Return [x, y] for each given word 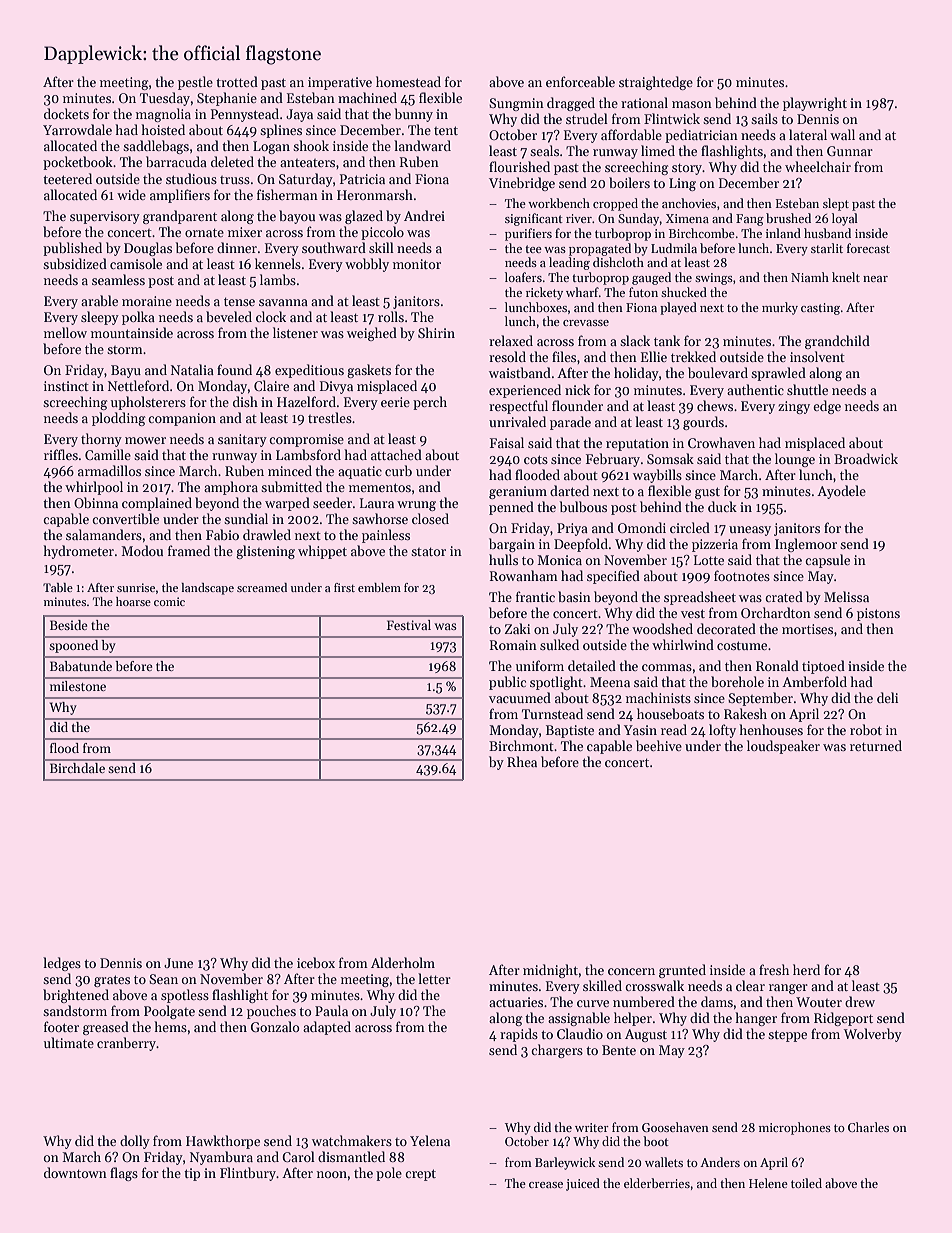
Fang [750, 220]
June [178, 963]
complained [157, 504]
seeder [332, 502]
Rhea [522, 761]
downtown [75, 1172]
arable [99, 300]
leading [569, 263]
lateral [808, 134]
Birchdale [77, 768]
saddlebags [156, 147]
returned [876, 745]
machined [367, 97]
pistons [878, 614]
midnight [551, 971]
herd [806, 969]
